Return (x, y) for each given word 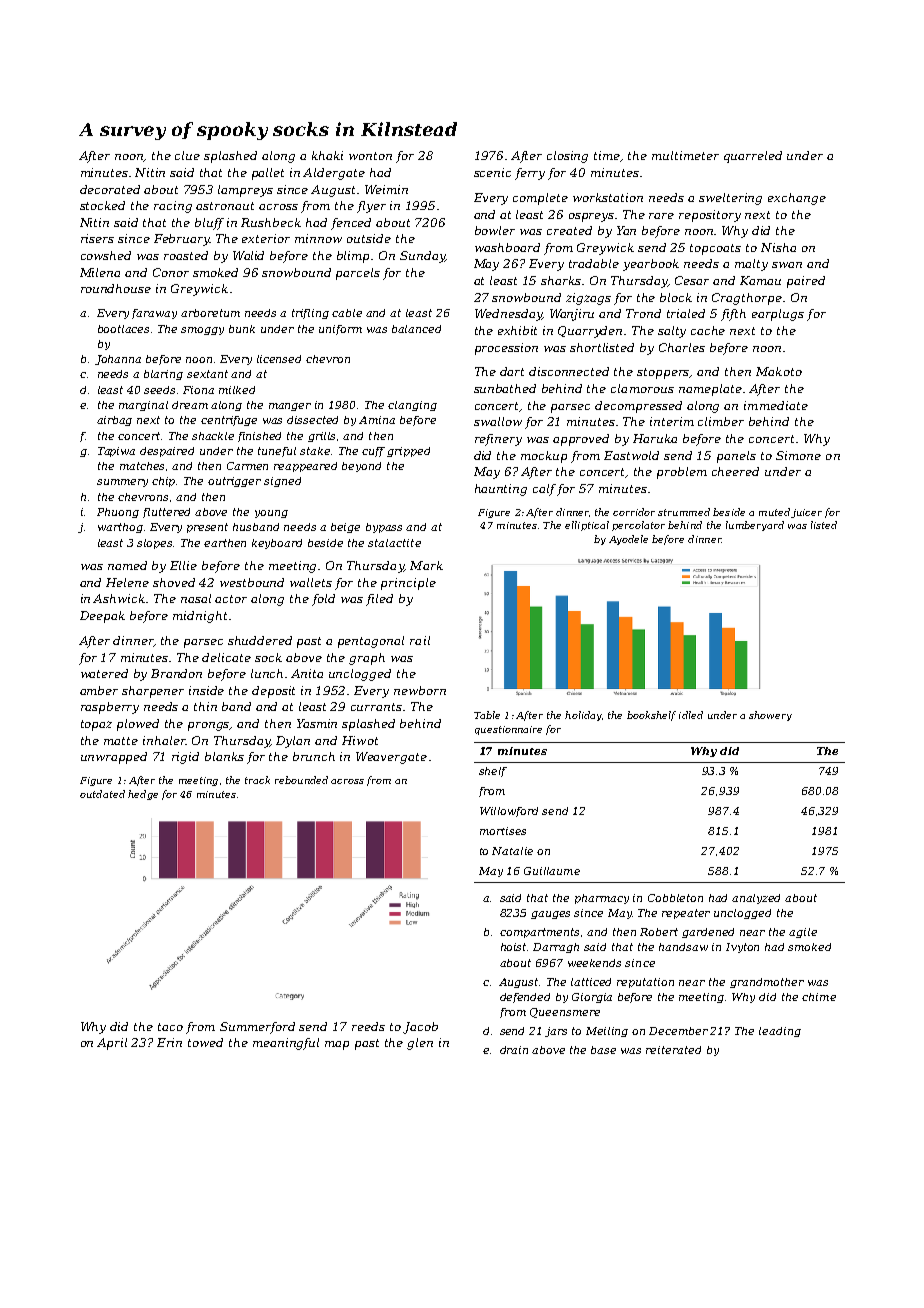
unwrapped (114, 758)
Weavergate (391, 758)
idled (691, 715)
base (603, 1050)
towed (205, 1042)
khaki (327, 155)
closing (567, 157)
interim (672, 421)
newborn (420, 690)
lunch (267, 673)
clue (187, 155)
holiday (583, 716)
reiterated (673, 1050)
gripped (408, 452)
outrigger (234, 482)
